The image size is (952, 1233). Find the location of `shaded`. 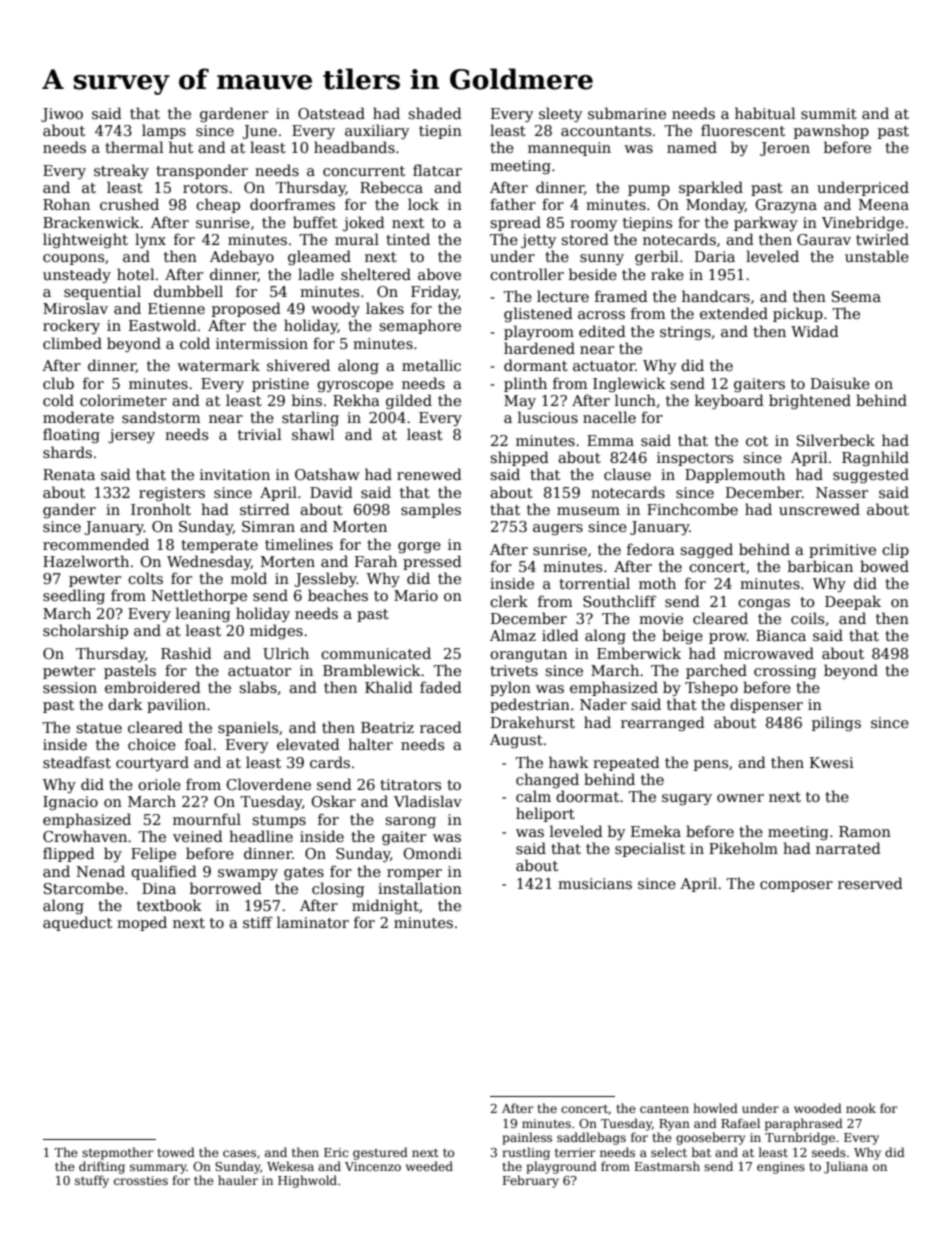

shaded is located at coordinates (435, 113).
